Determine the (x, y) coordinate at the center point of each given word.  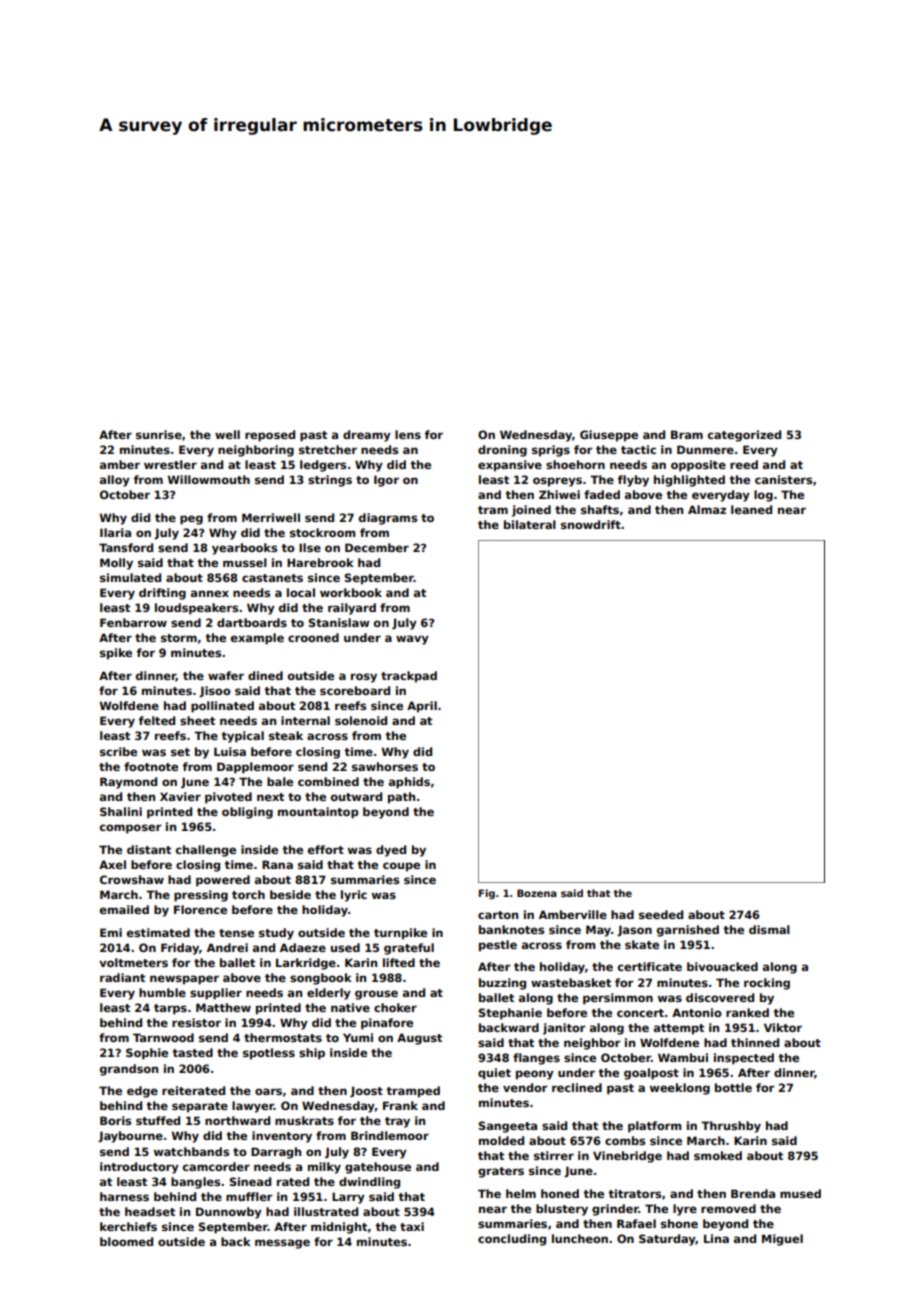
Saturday (667, 1240)
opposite (698, 466)
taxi (412, 1226)
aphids (409, 783)
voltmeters (133, 962)
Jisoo (215, 692)
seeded (661, 914)
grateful (409, 949)
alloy (115, 481)
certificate (650, 966)
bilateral (530, 524)
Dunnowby (229, 1213)
